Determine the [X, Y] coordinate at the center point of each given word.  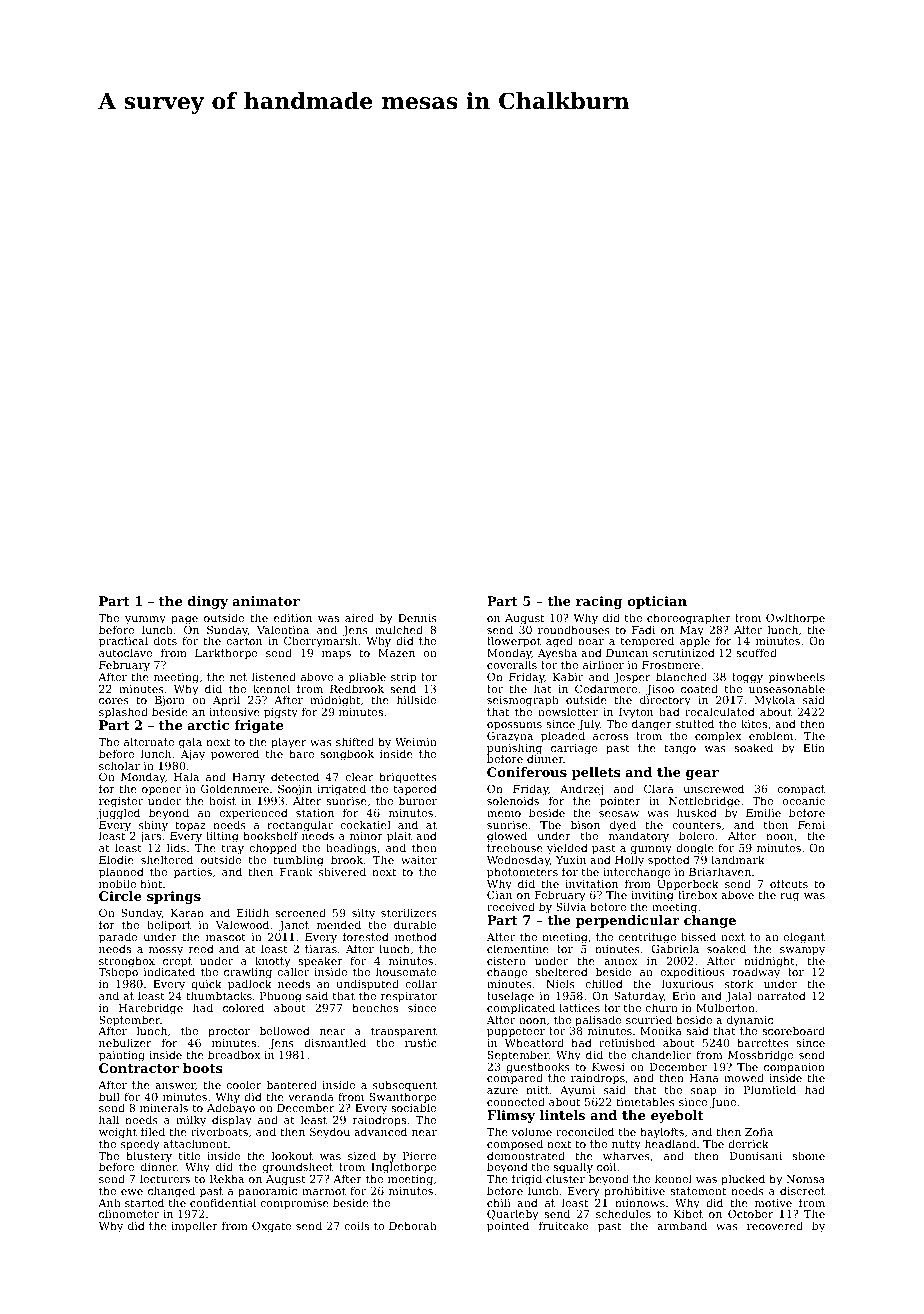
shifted [355, 741]
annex [621, 962]
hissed [698, 936]
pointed [508, 1227]
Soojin [295, 791]
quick [206, 985]
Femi [811, 825]
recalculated [720, 712]
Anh [109, 1202]
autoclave [125, 653]
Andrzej [581, 790]
